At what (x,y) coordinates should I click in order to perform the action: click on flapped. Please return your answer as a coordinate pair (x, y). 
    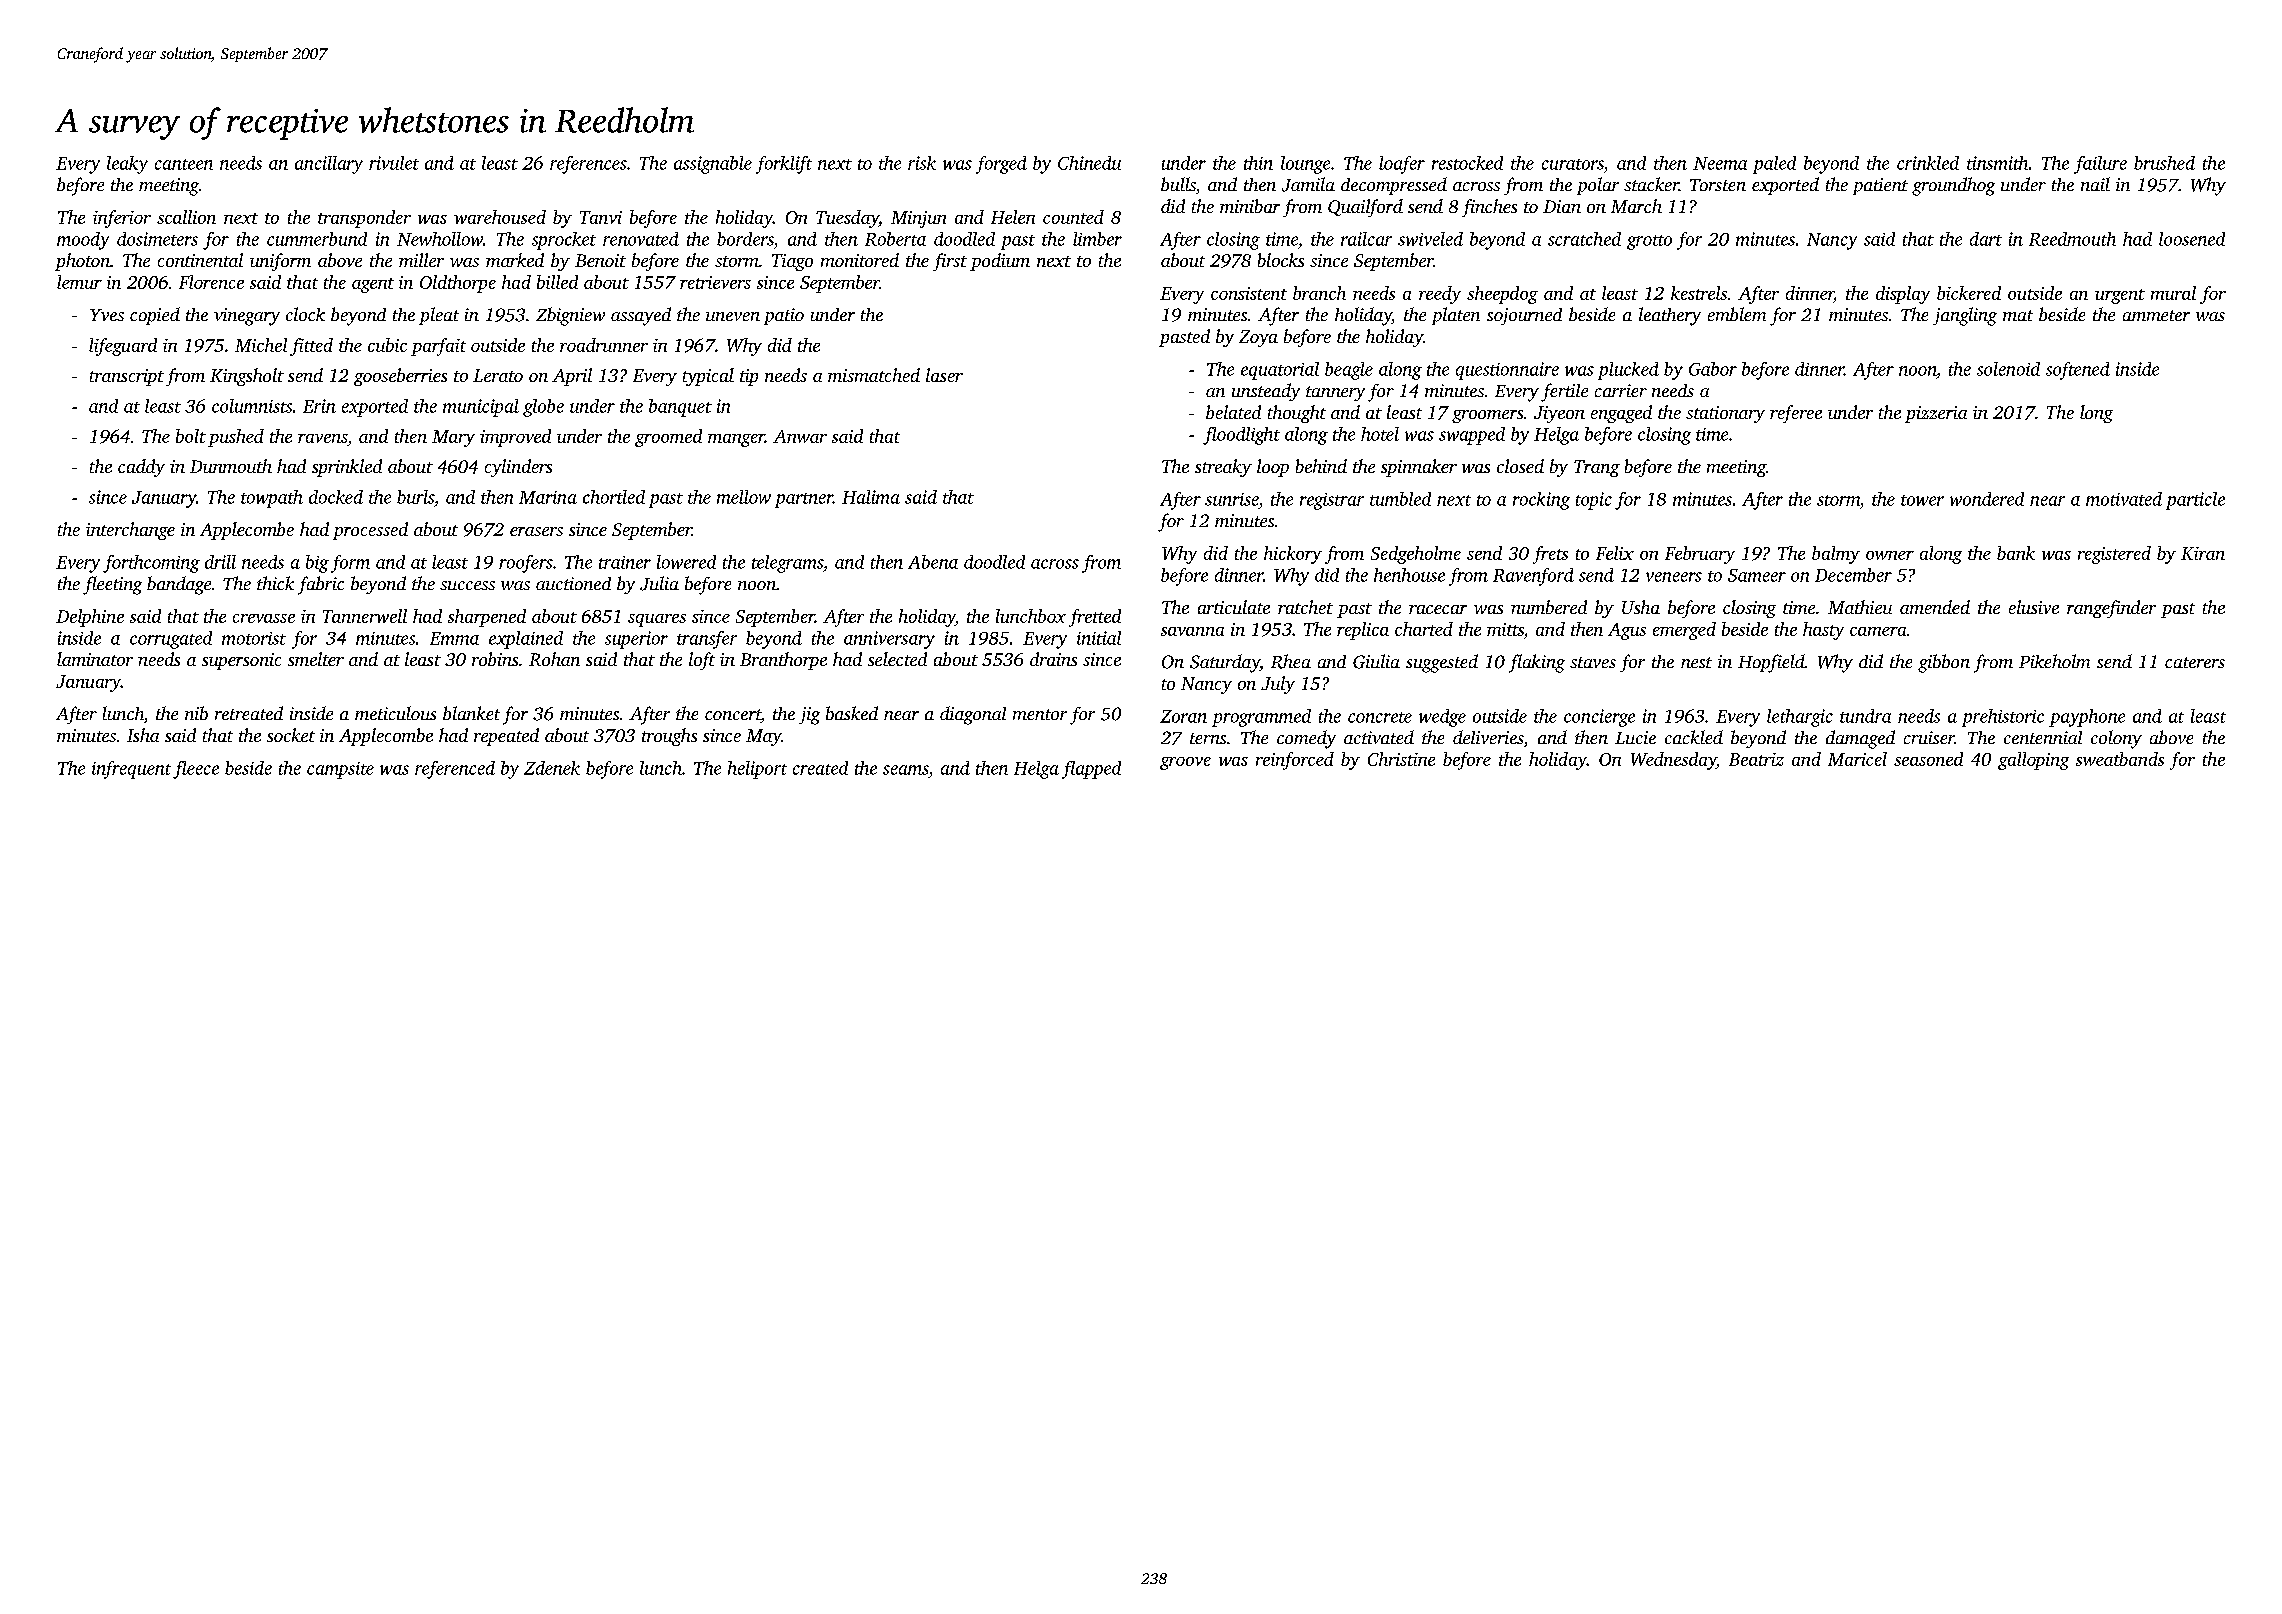
    Looking at the image, I should click on (1091, 770).
